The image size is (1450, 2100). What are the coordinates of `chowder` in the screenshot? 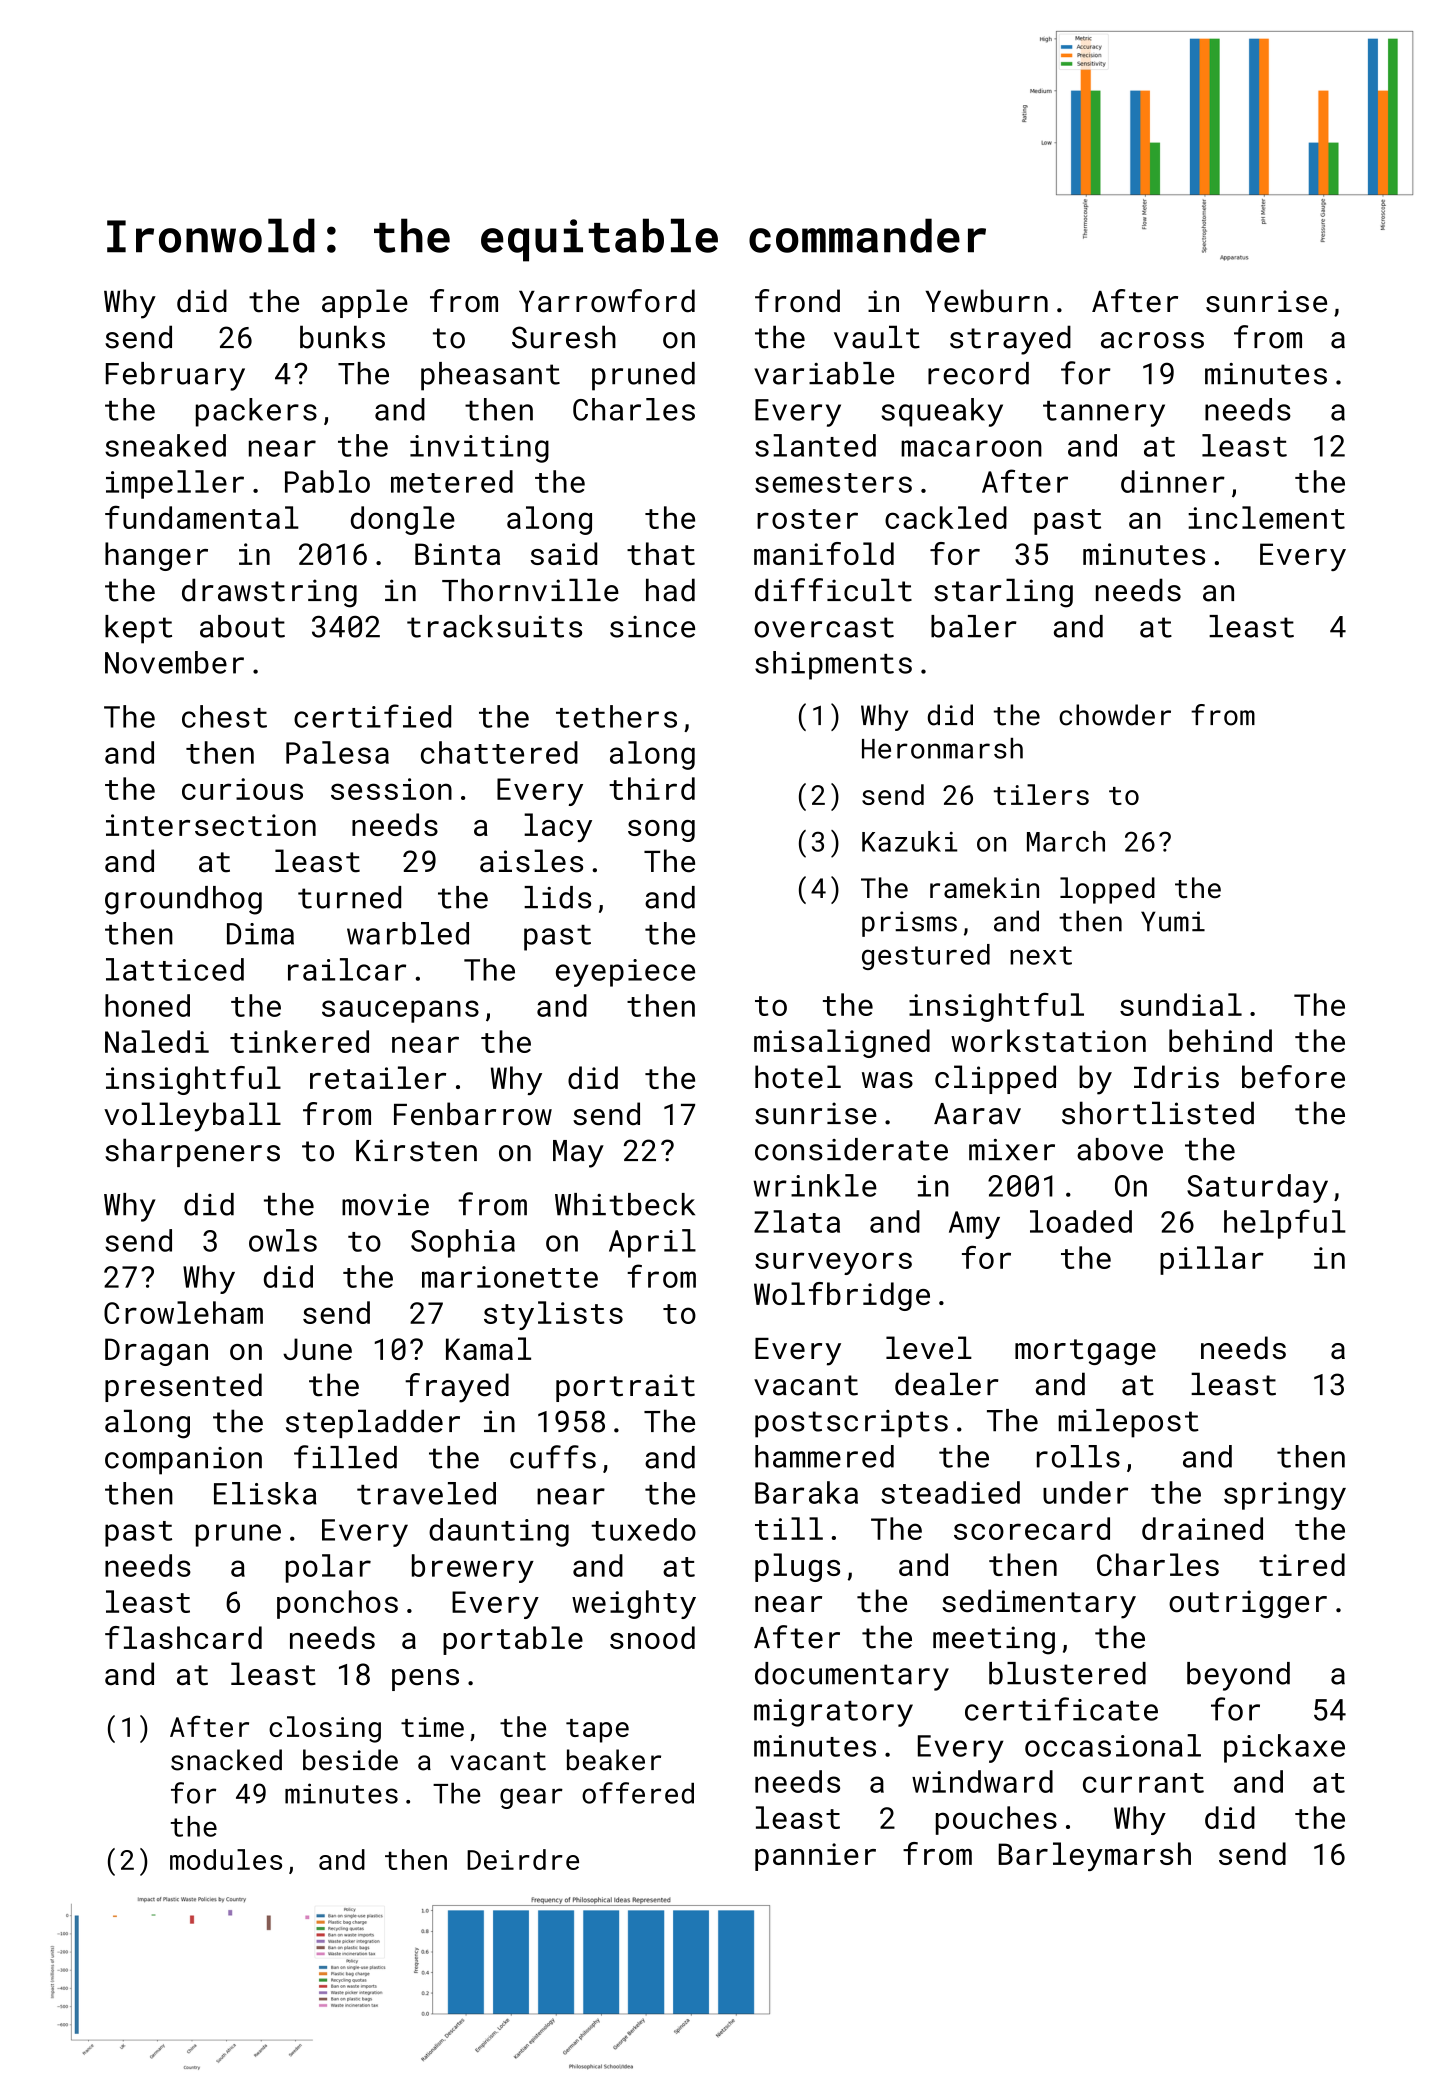 It's located at (1115, 715).
